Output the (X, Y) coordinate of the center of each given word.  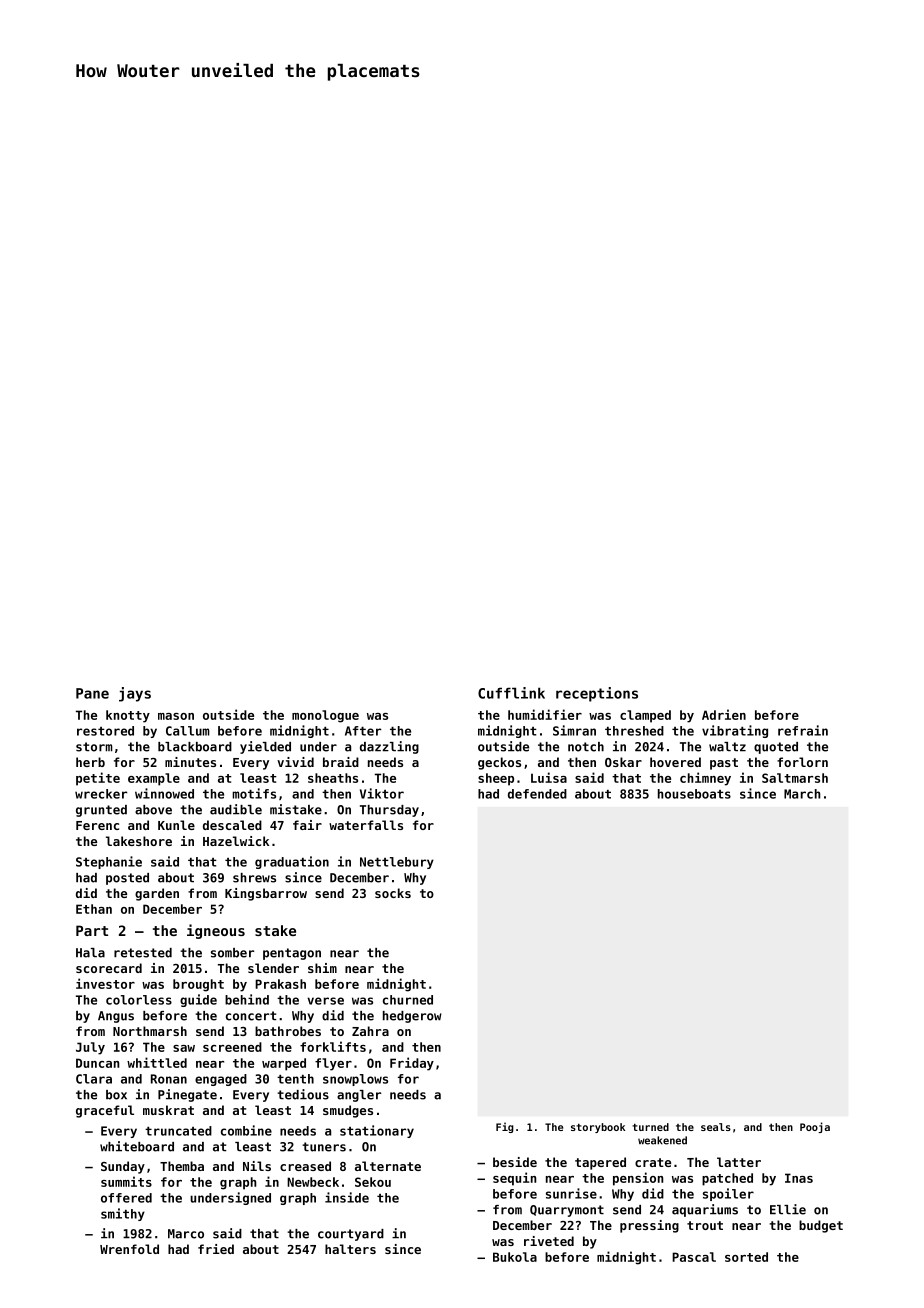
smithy (123, 1214)
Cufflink (511, 693)
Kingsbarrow (266, 894)
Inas (799, 1178)
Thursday (389, 811)
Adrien (724, 714)
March (802, 794)
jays (135, 694)
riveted (549, 1241)
